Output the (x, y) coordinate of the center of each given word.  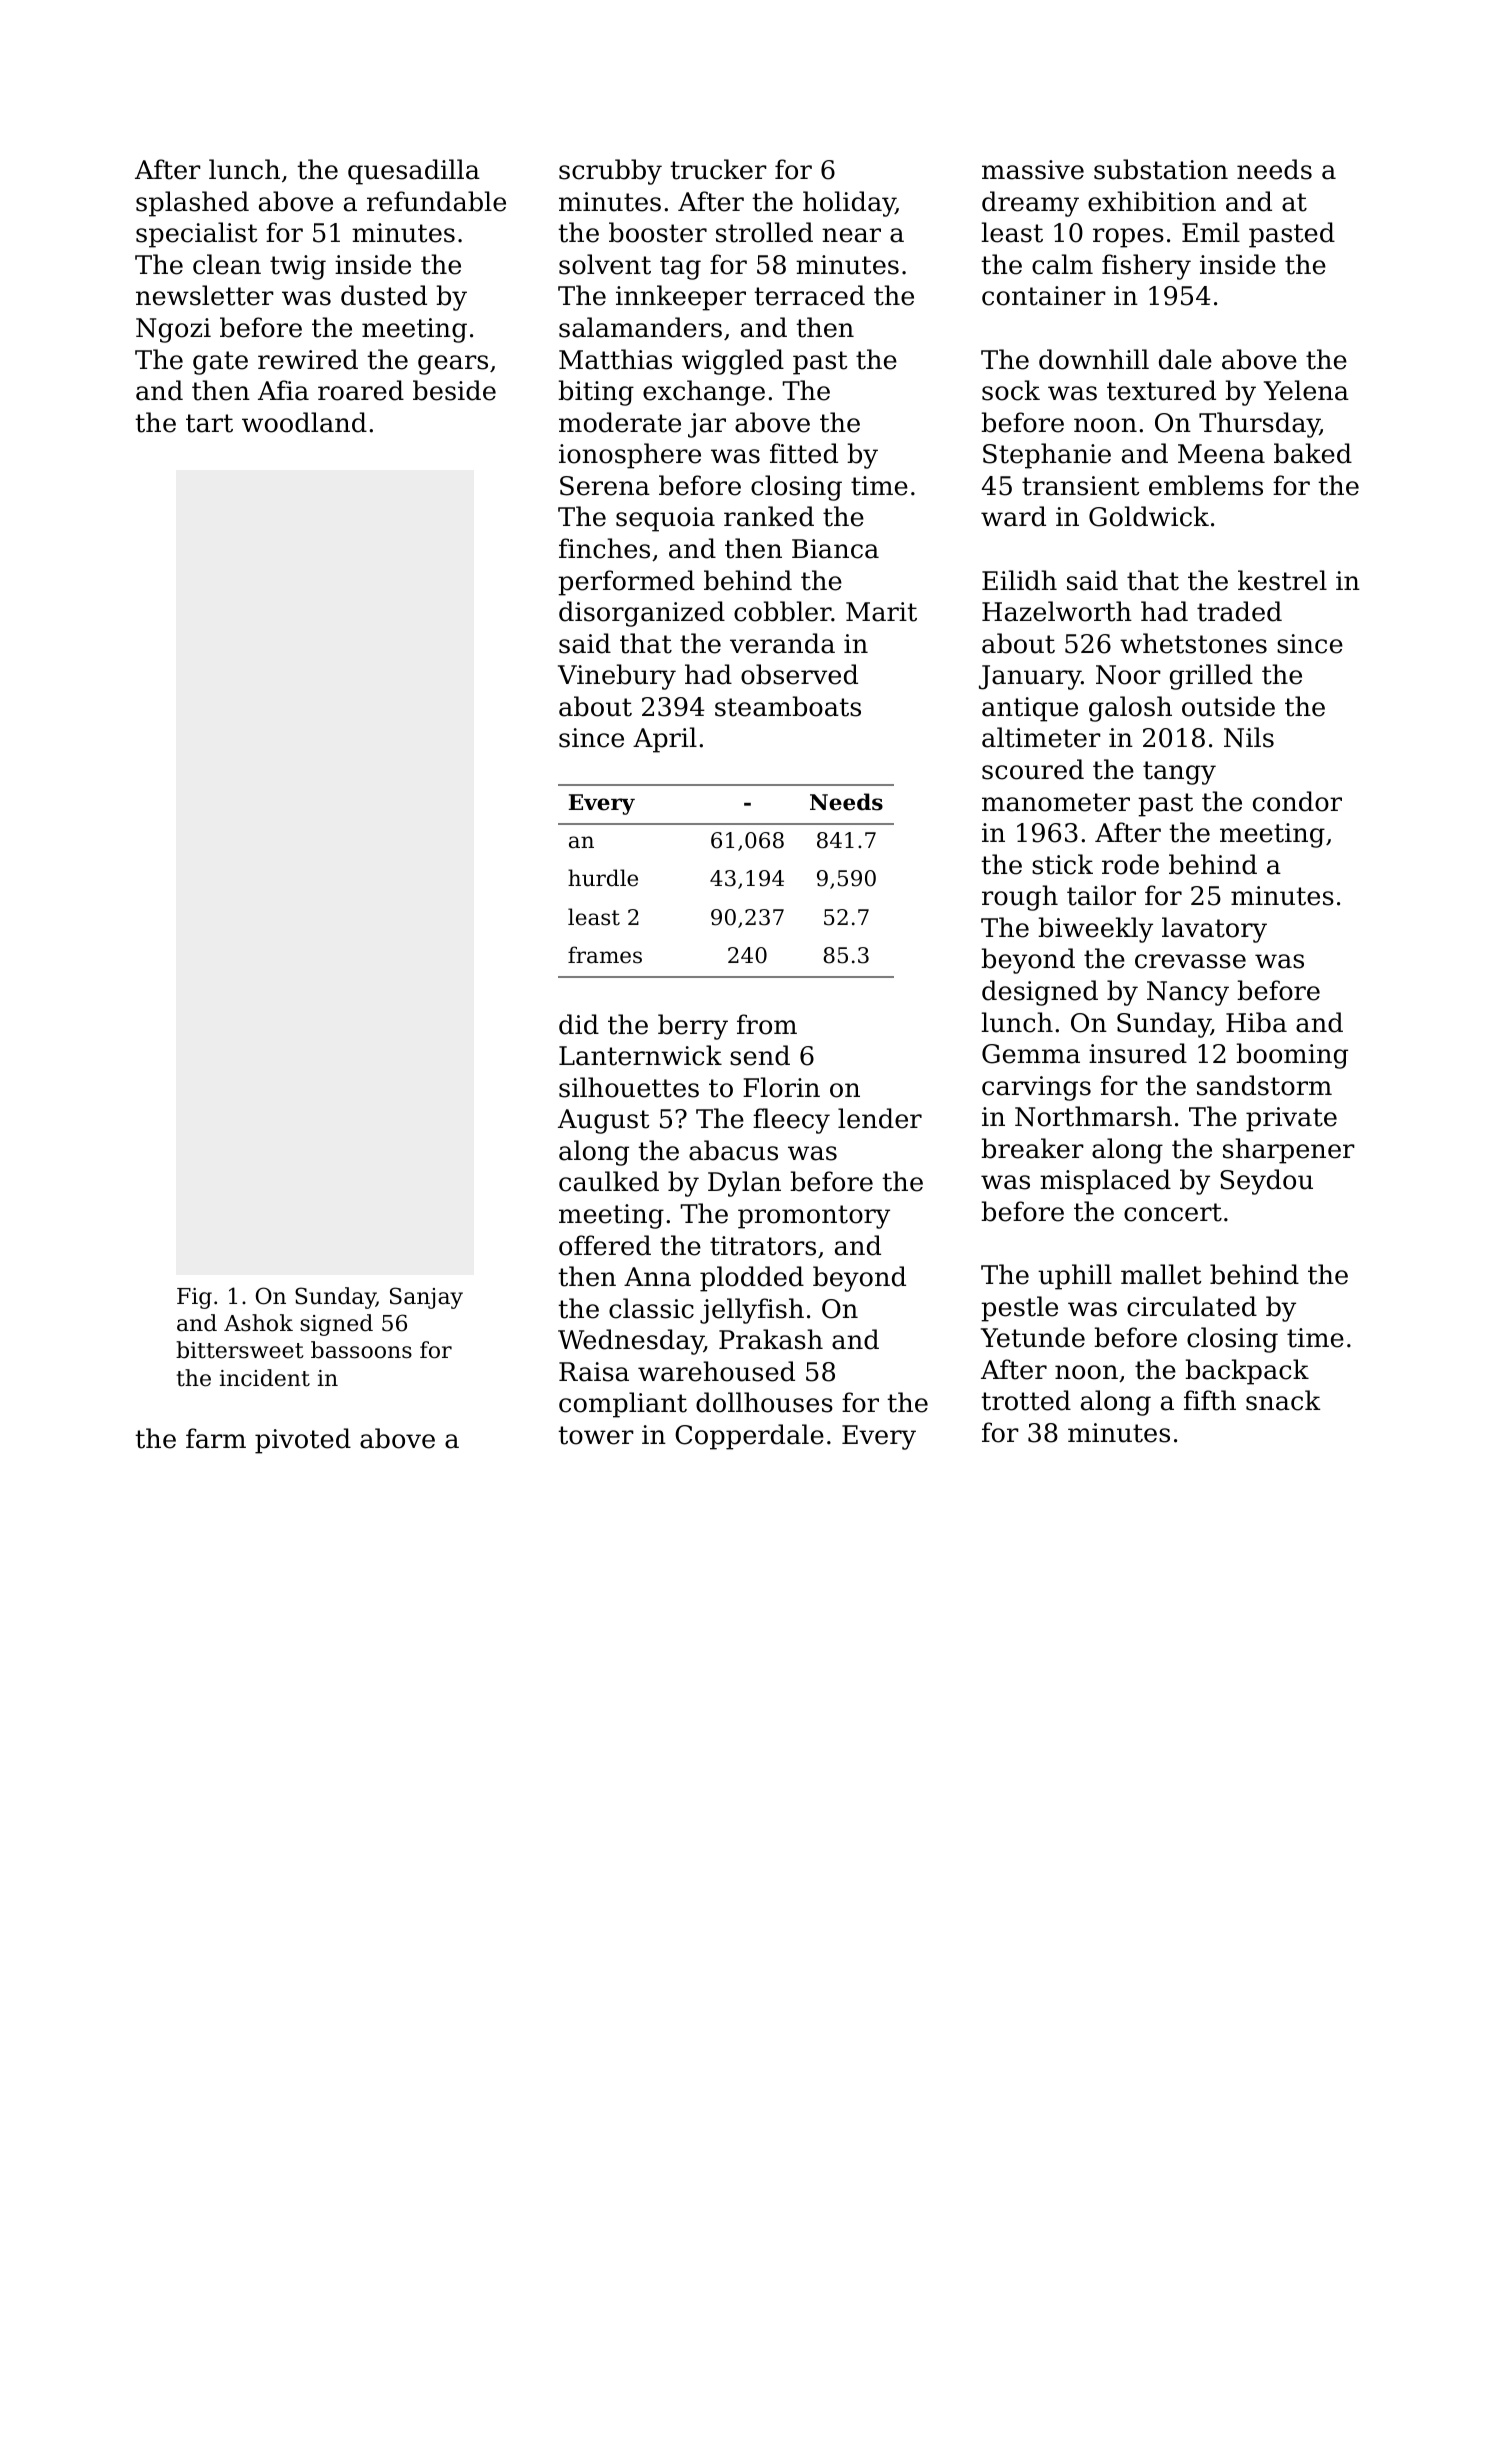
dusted (384, 295)
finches (604, 548)
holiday (849, 204)
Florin (781, 1087)
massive (1033, 170)
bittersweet (240, 1350)
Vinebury (617, 677)
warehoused (716, 1371)
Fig (194, 1298)
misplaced (1105, 1182)
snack (1283, 1400)
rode (1130, 864)
